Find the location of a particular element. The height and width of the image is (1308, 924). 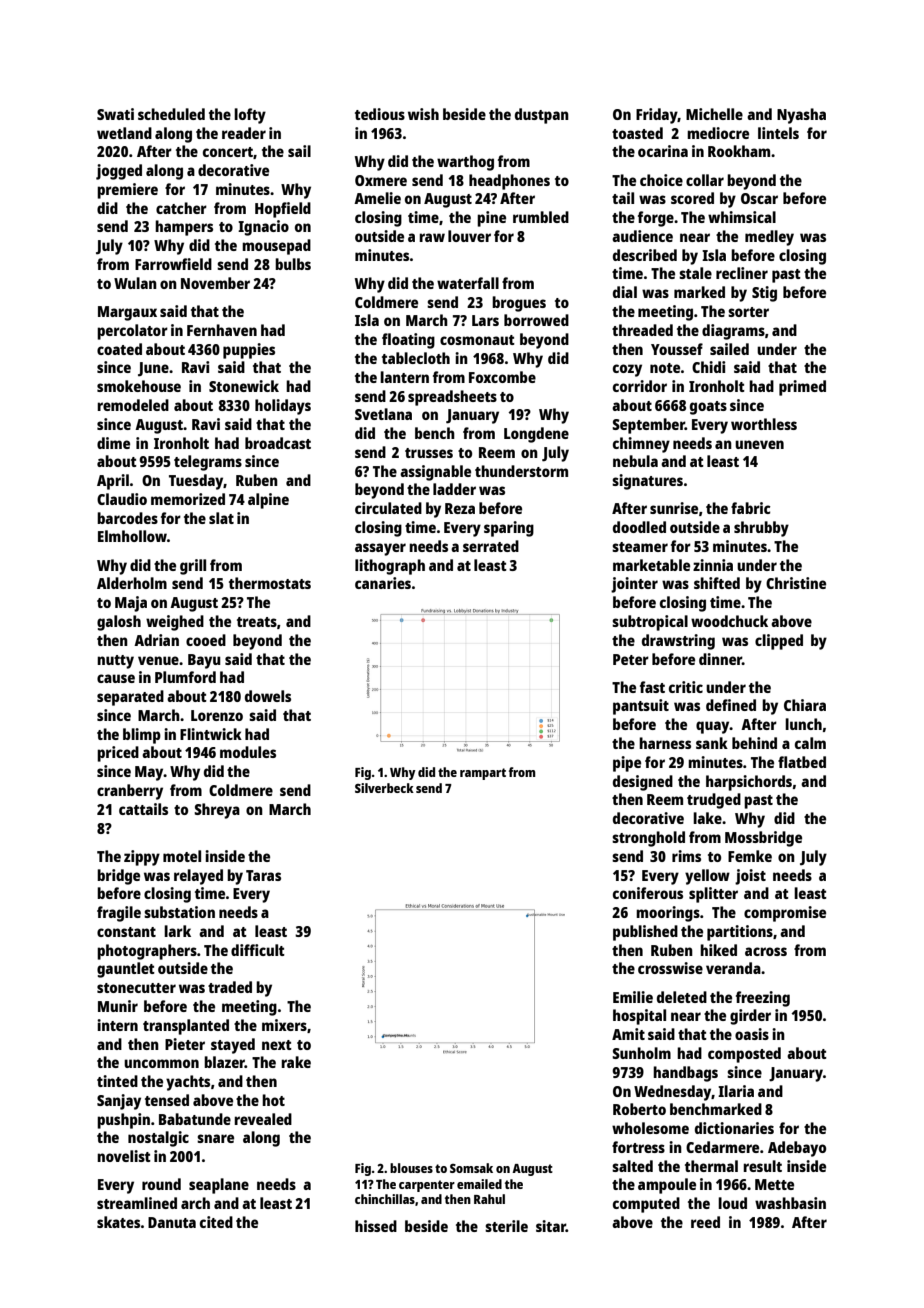

Fernhaven is located at coordinates (222, 330).
